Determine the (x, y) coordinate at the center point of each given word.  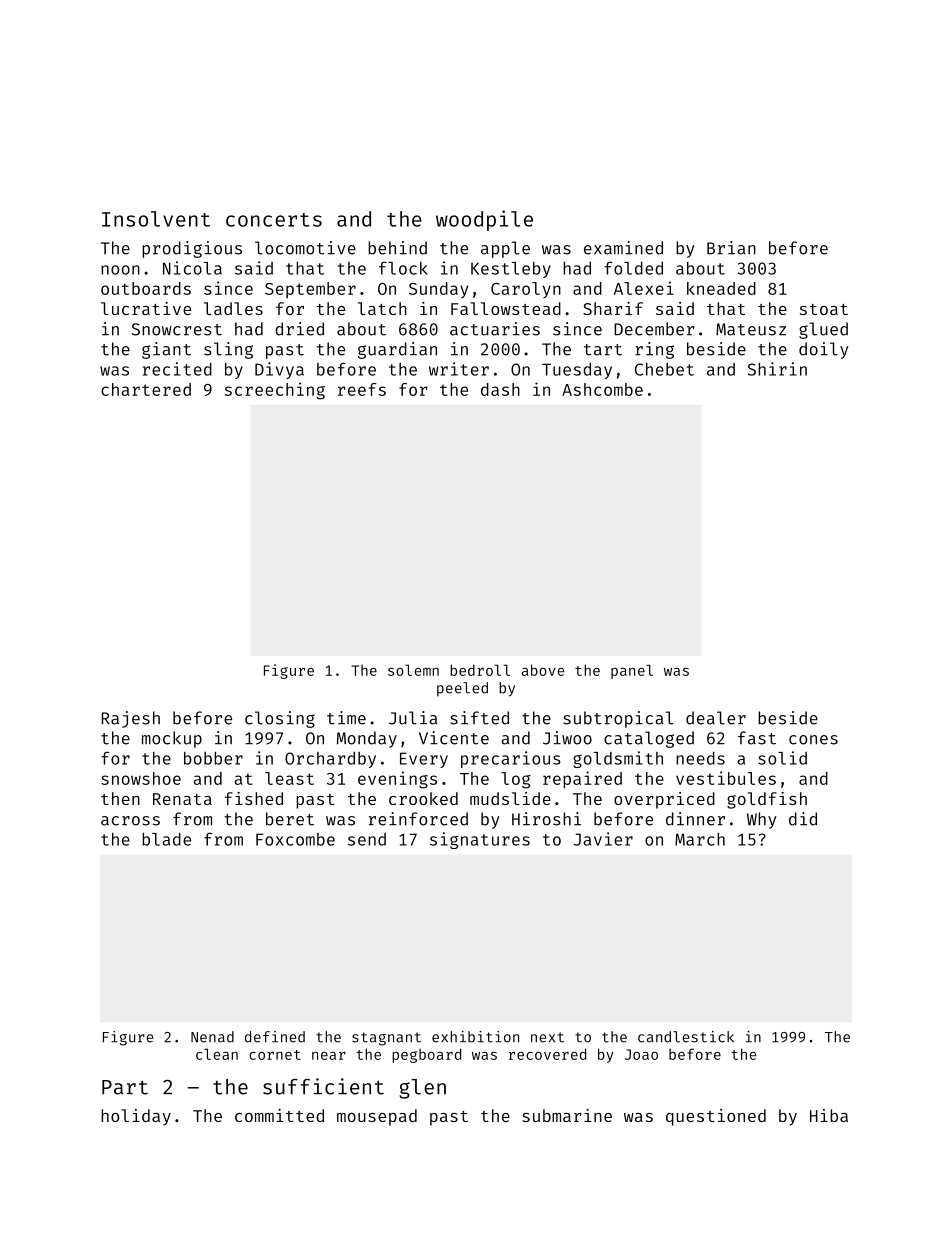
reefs (362, 389)
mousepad (377, 1117)
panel (632, 671)
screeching (275, 391)
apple (505, 249)
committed (279, 1115)
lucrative (146, 308)
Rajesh (130, 719)
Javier (603, 839)
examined (623, 248)
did (803, 819)
